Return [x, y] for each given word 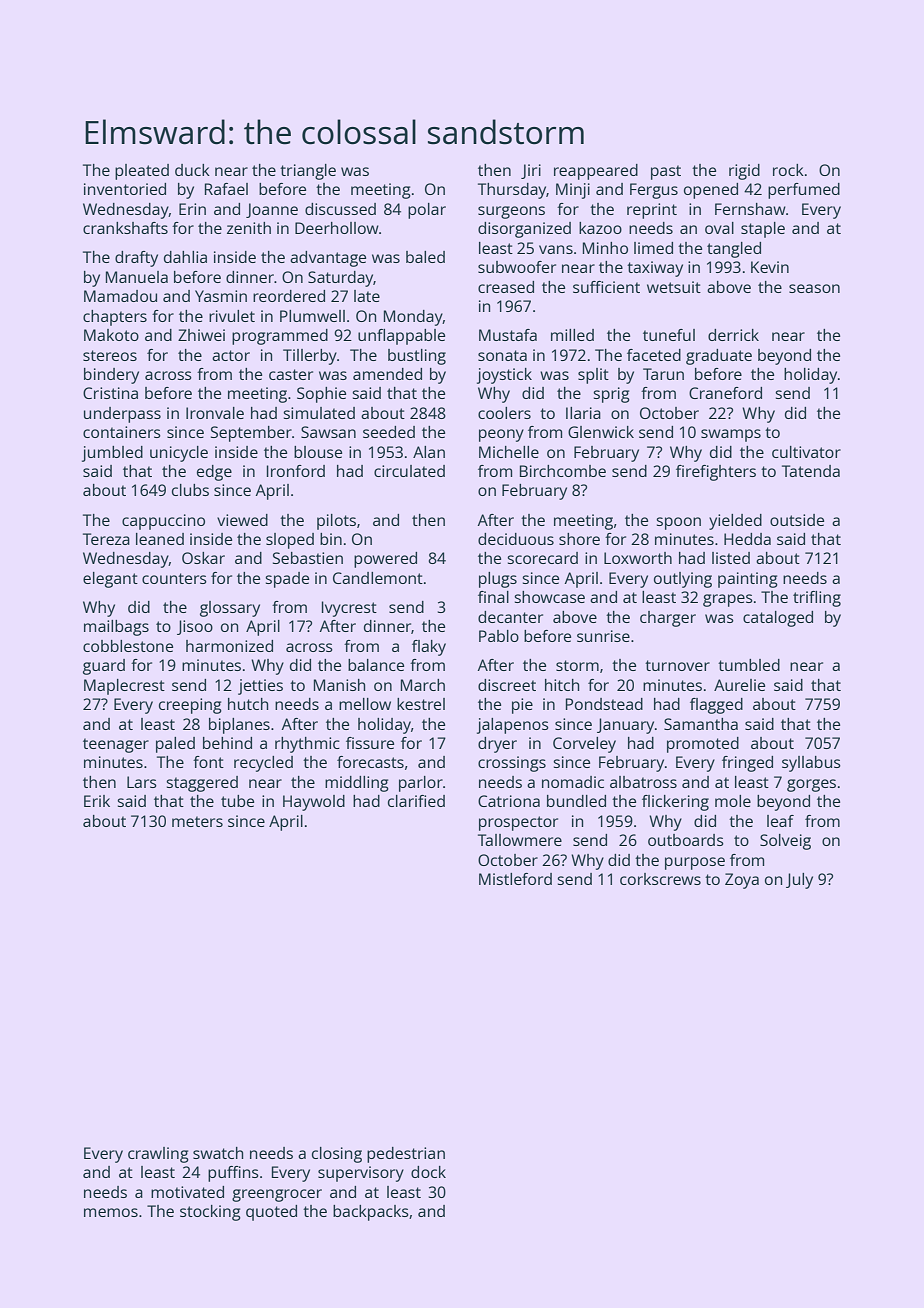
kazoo [600, 228]
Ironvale [215, 413]
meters [197, 821]
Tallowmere [520, 840]
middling [357, 784]
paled [175, 745]
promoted [703, 745]
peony [501, 435]
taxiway [655, 269]
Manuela [137, 277]
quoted [271, 1213]
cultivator [806, 452]
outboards [686, 840]
